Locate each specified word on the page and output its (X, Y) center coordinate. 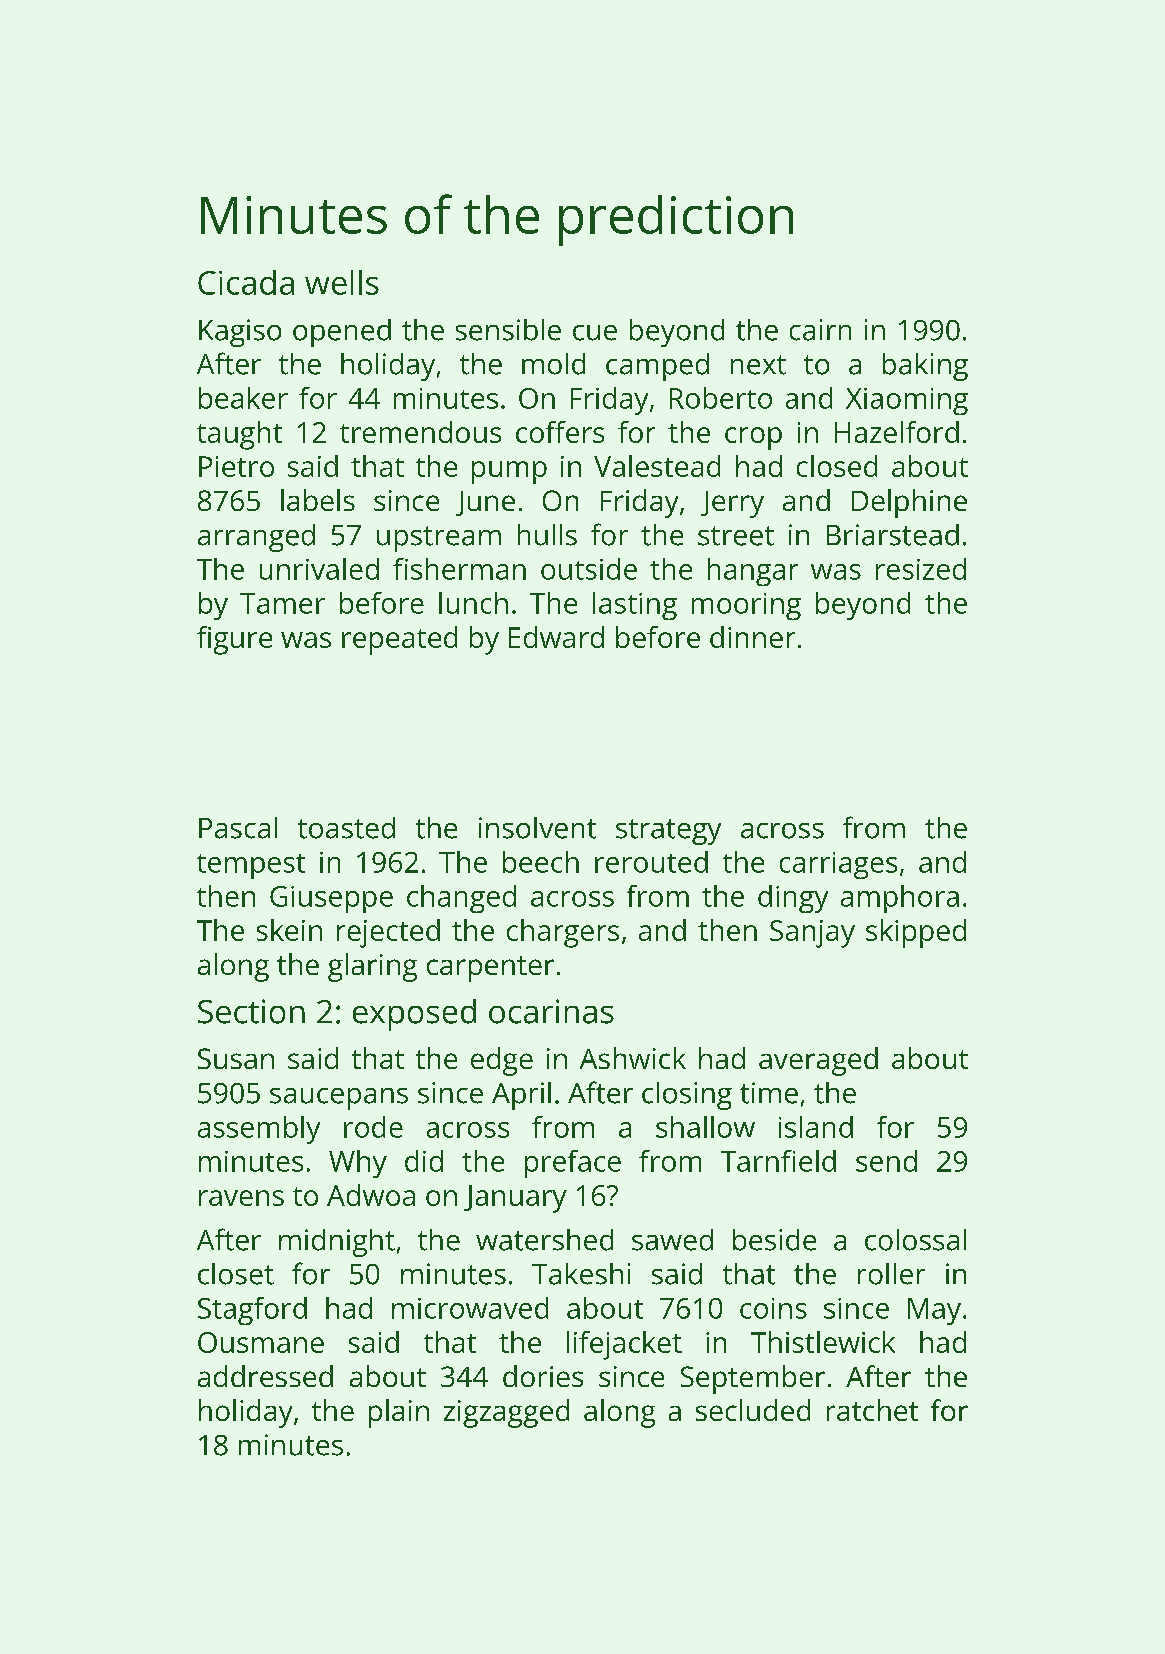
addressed (265, 1376)
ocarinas (551, 1011)
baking (925, 367)
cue (595, 333)
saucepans (339, 1099)
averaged (818, 1061)
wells (342, 282)
